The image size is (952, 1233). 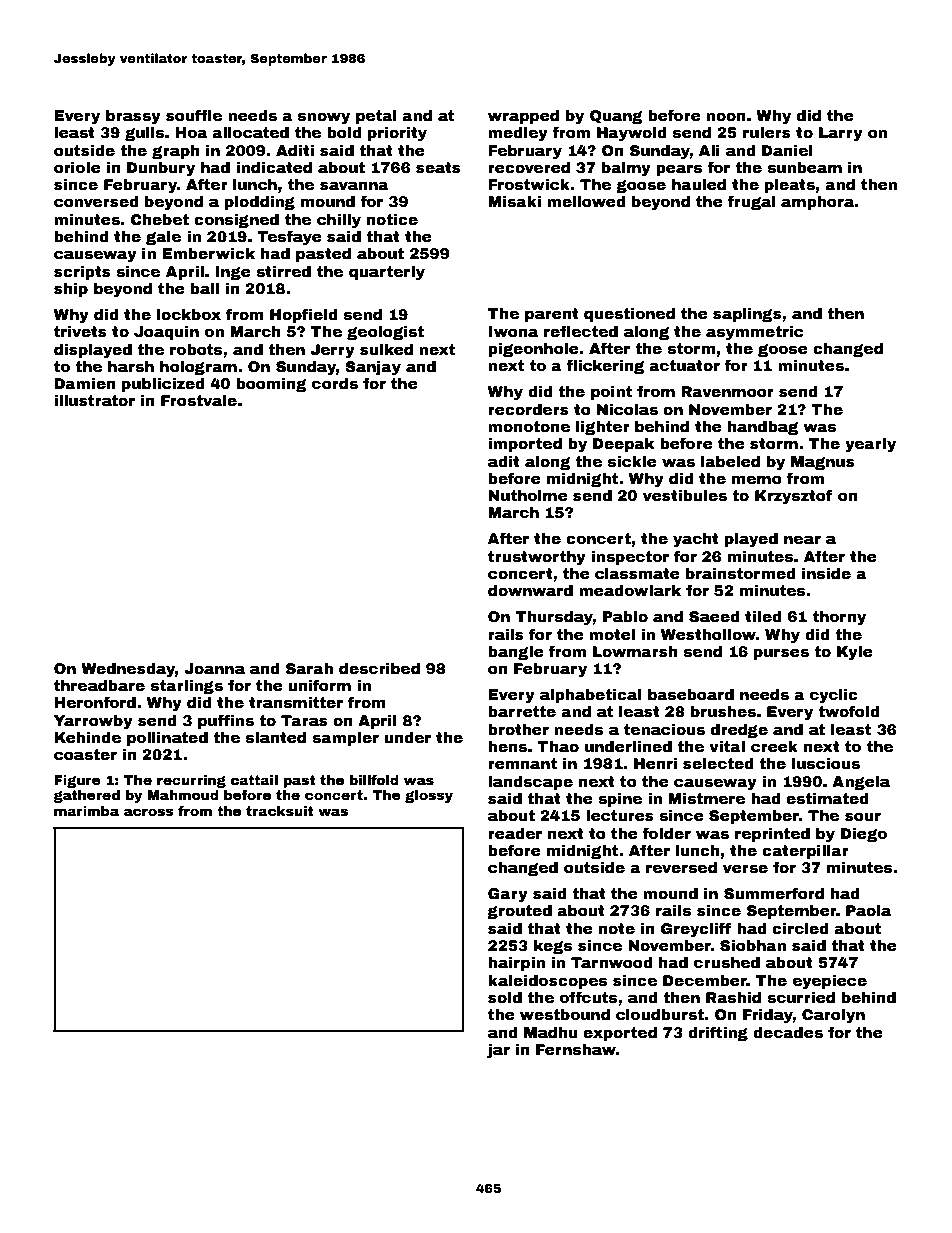 I want to click on illustrator, so click(x=94, y=400).
